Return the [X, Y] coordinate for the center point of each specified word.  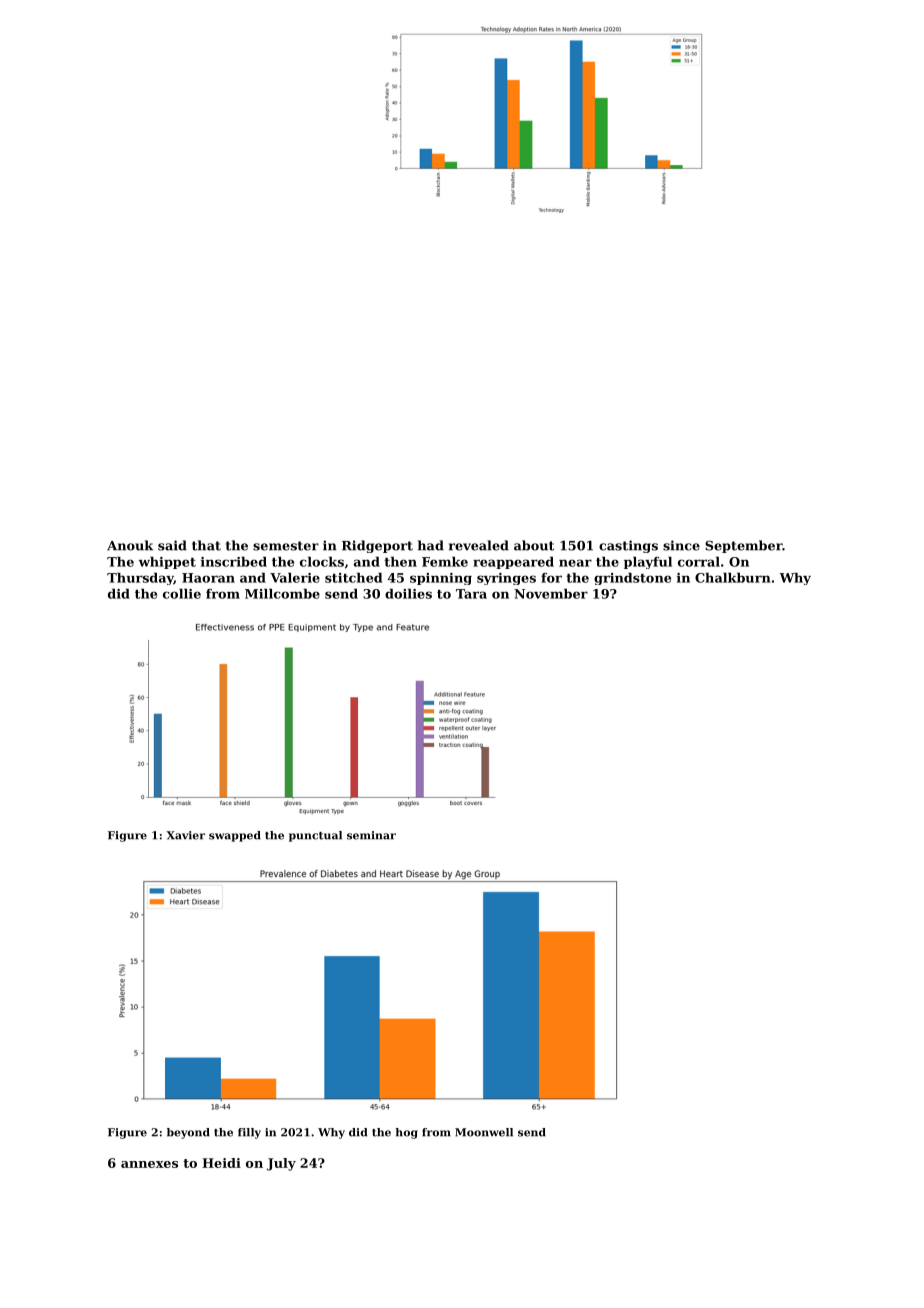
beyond [188, 1133]
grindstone [632, 579]
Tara [471, 594]
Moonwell [484, 1132]
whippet [167, 563]
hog [406, 1133]
